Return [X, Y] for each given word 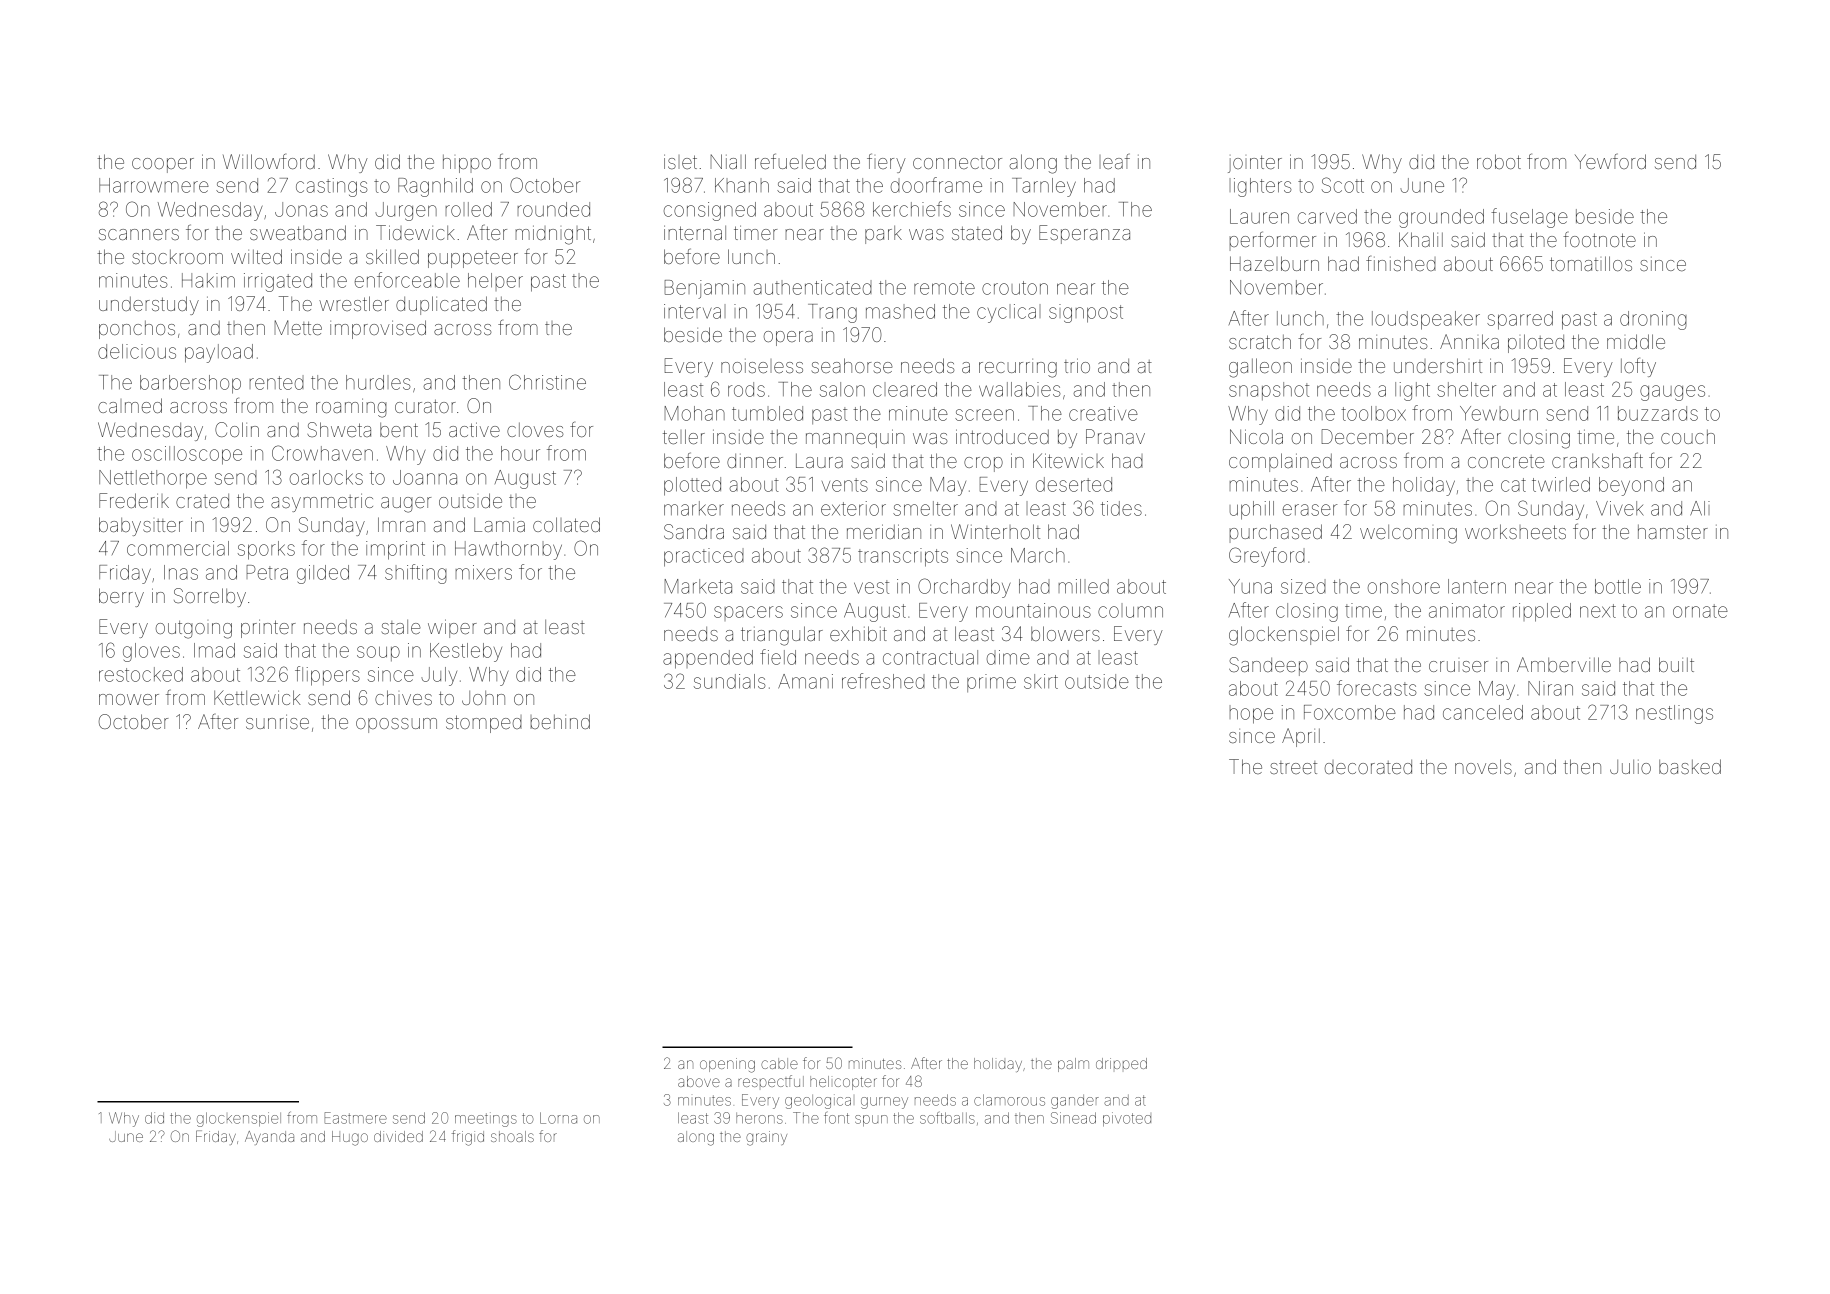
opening [727, 1065]
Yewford [1610, 161]
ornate [1700, 611]
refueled [790, 161]
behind [560, 721]
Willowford [269, 161]
